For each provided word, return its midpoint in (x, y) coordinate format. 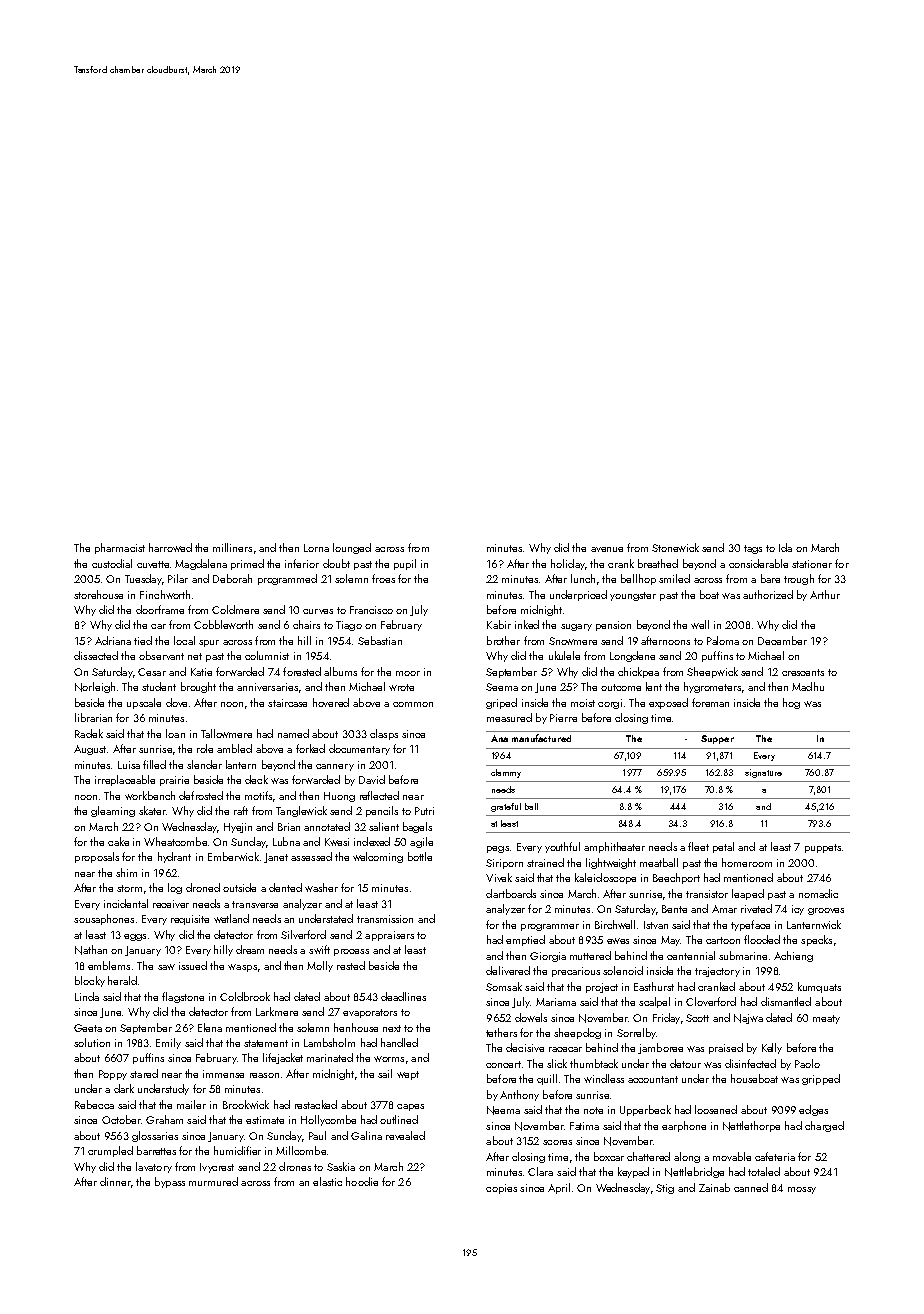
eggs (135, 937)
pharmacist (120, 548)
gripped (821, 1079)
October (121, 1119)
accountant (653, 1079)
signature (763, 773)
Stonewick (675, 547)
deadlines (403, 996)
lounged (352, 548)
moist (583, 703)
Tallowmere (226, 733)
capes (410, 1107)
